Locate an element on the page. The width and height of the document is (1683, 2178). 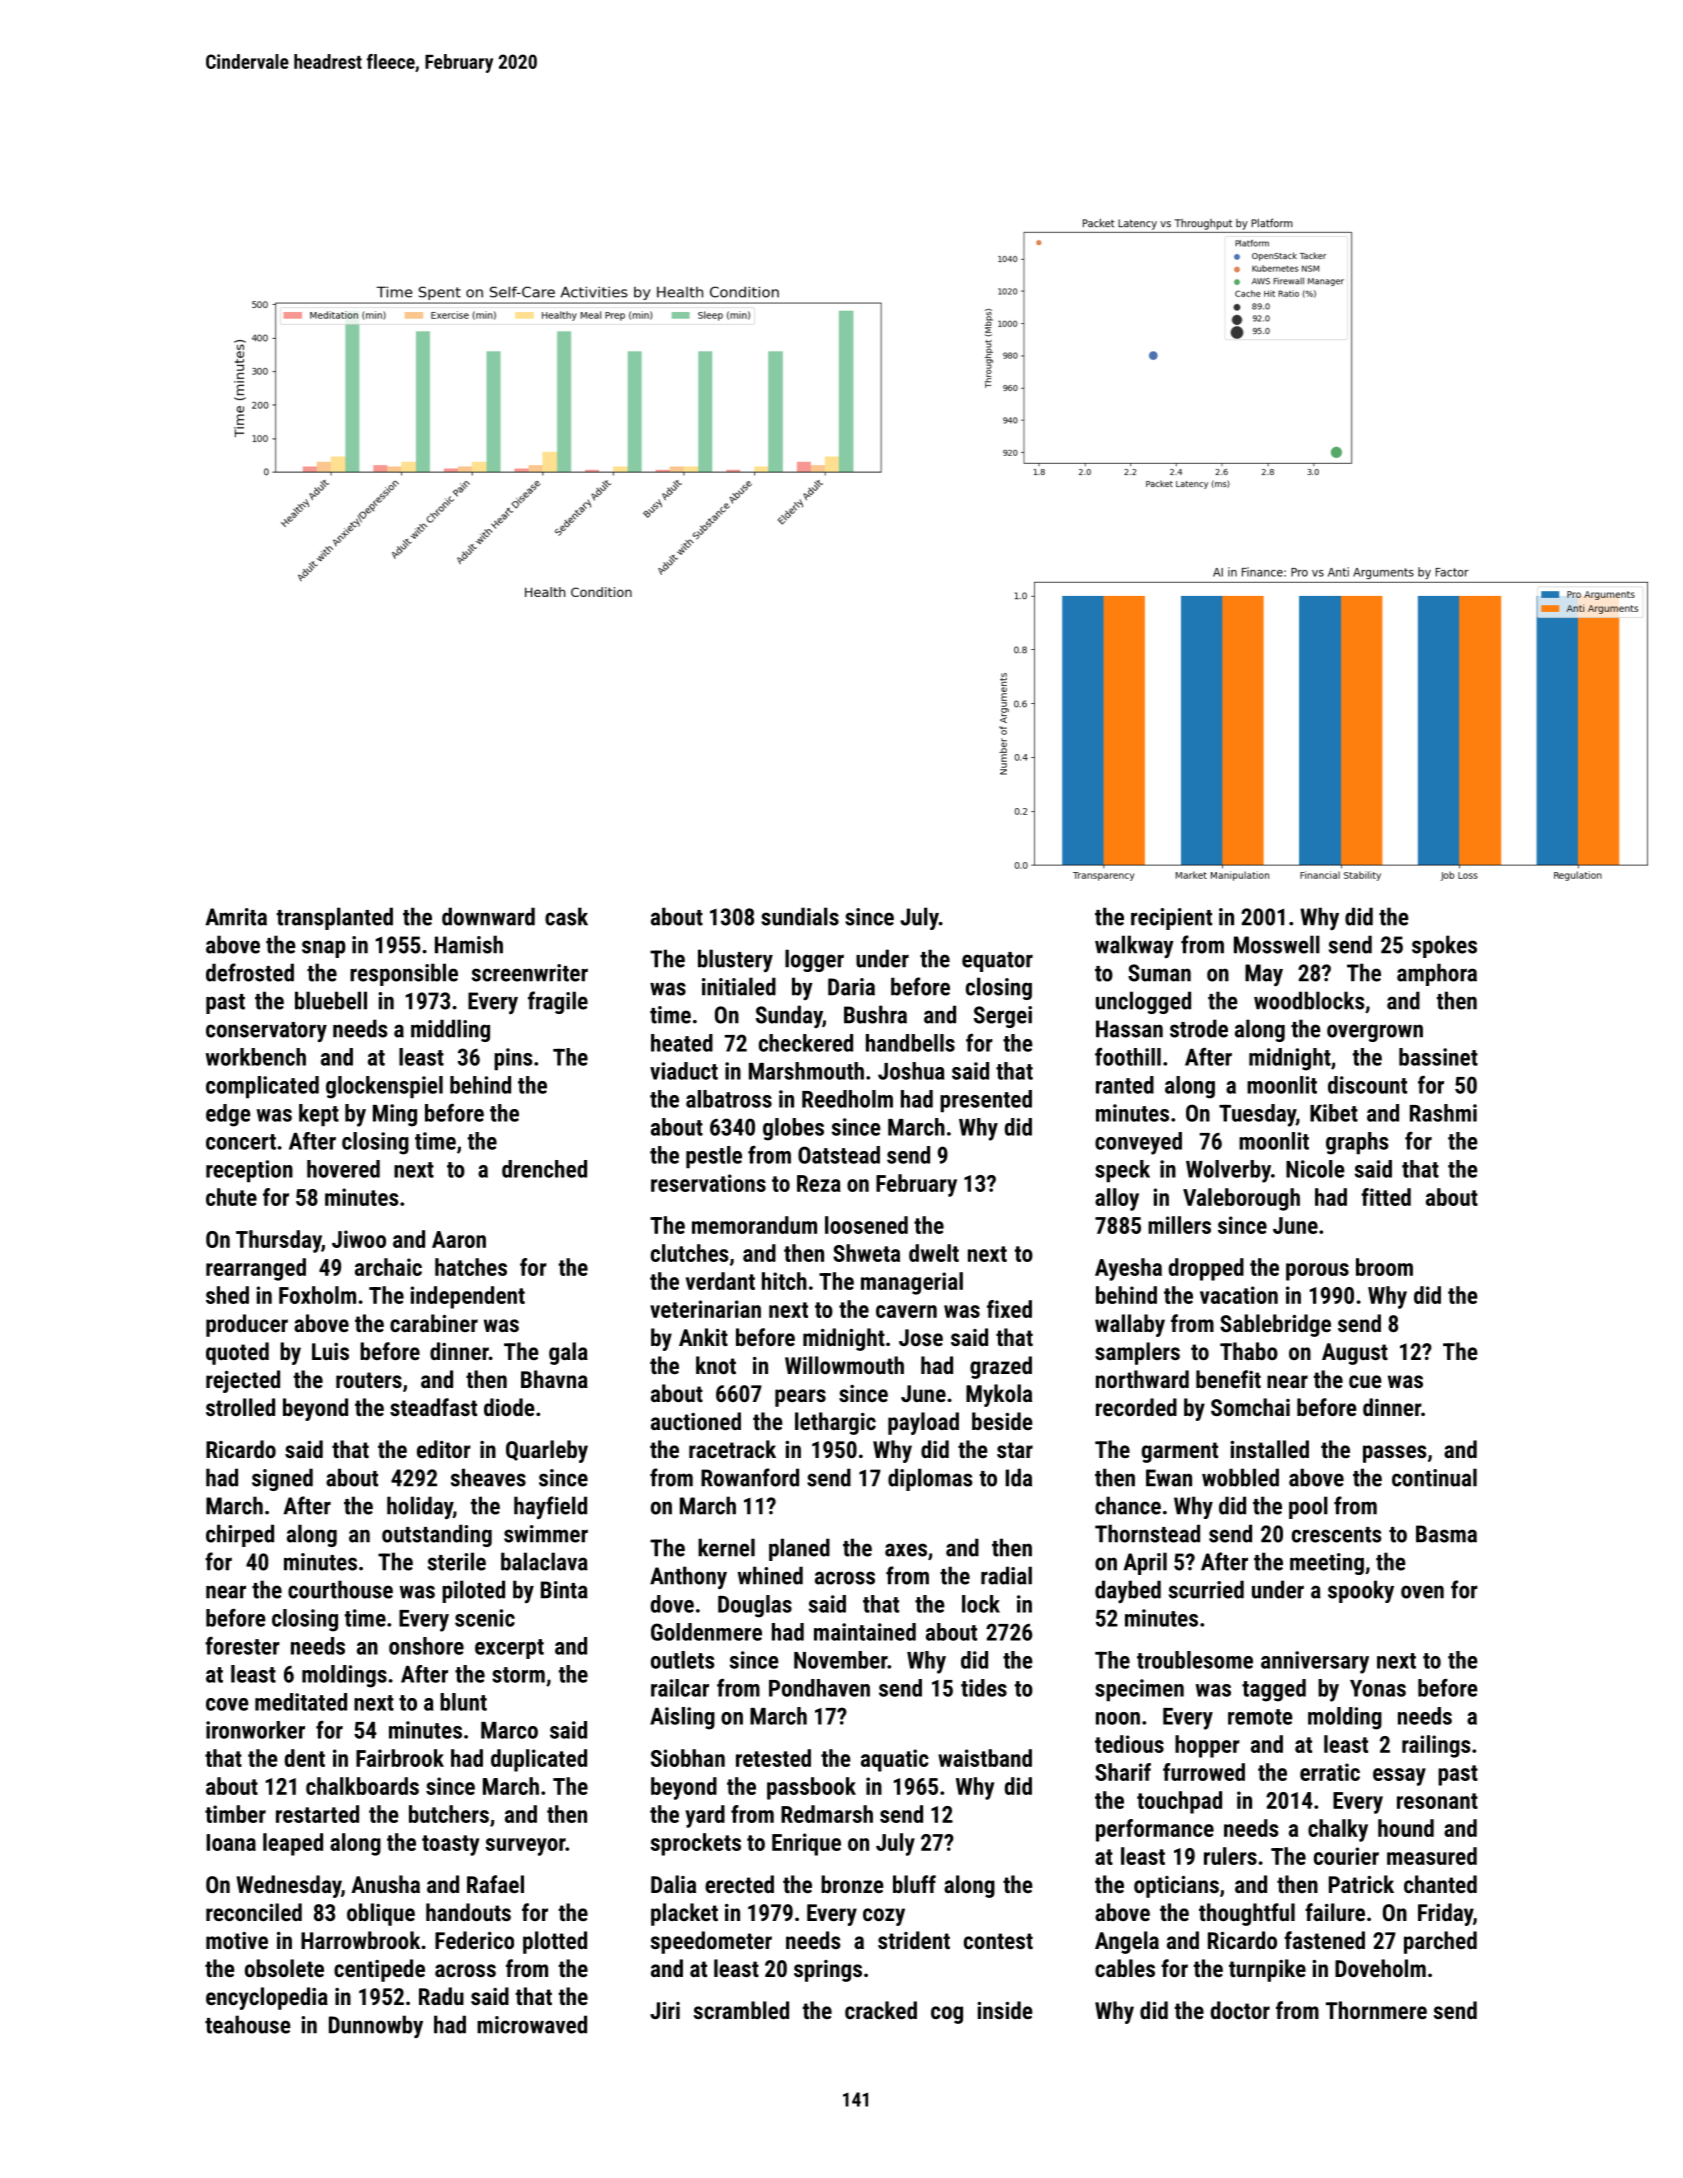
holiday is located at coordinates (420, 1507).
